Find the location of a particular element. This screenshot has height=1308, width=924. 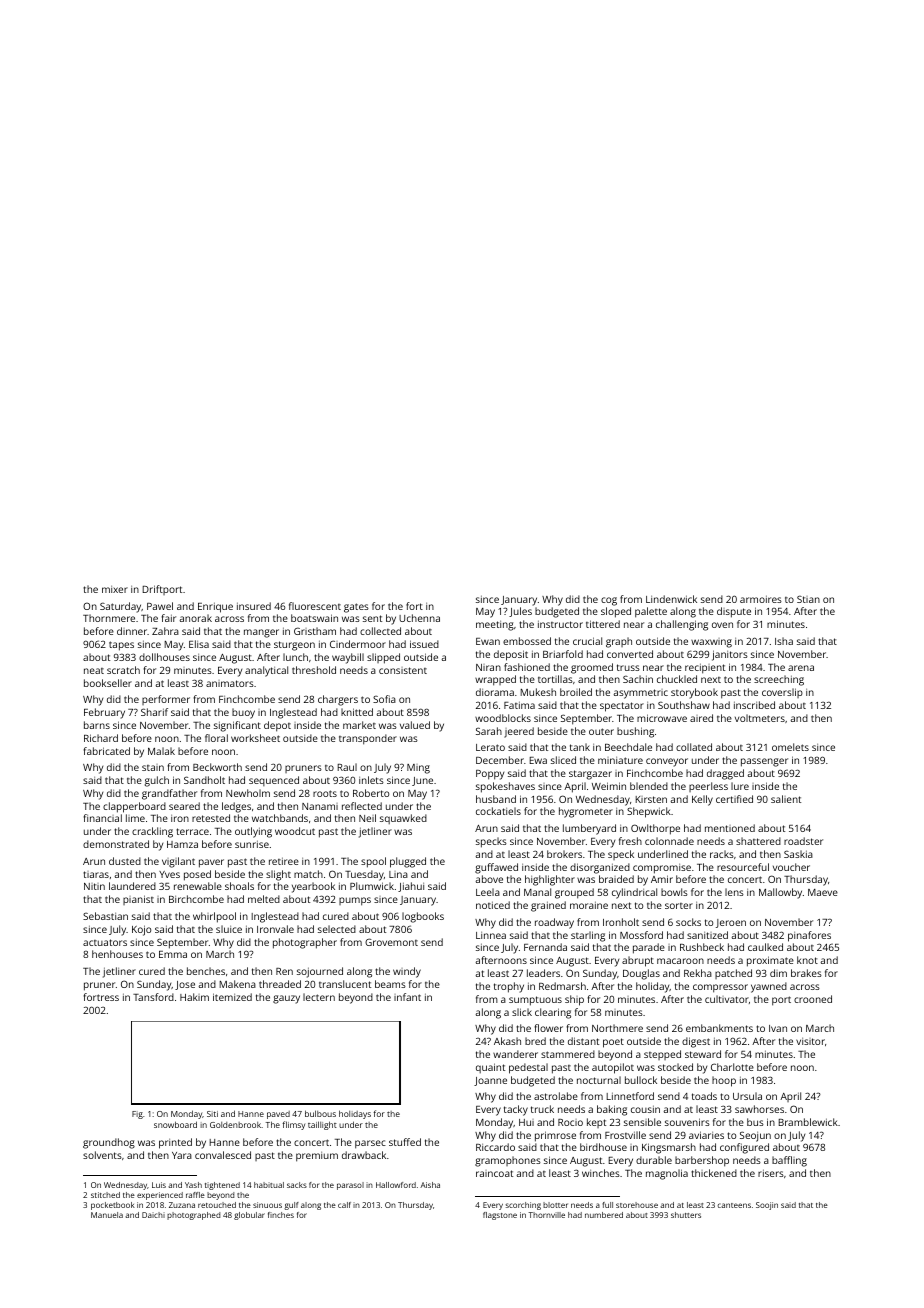

Yves is located at coordinates (169, 874).
